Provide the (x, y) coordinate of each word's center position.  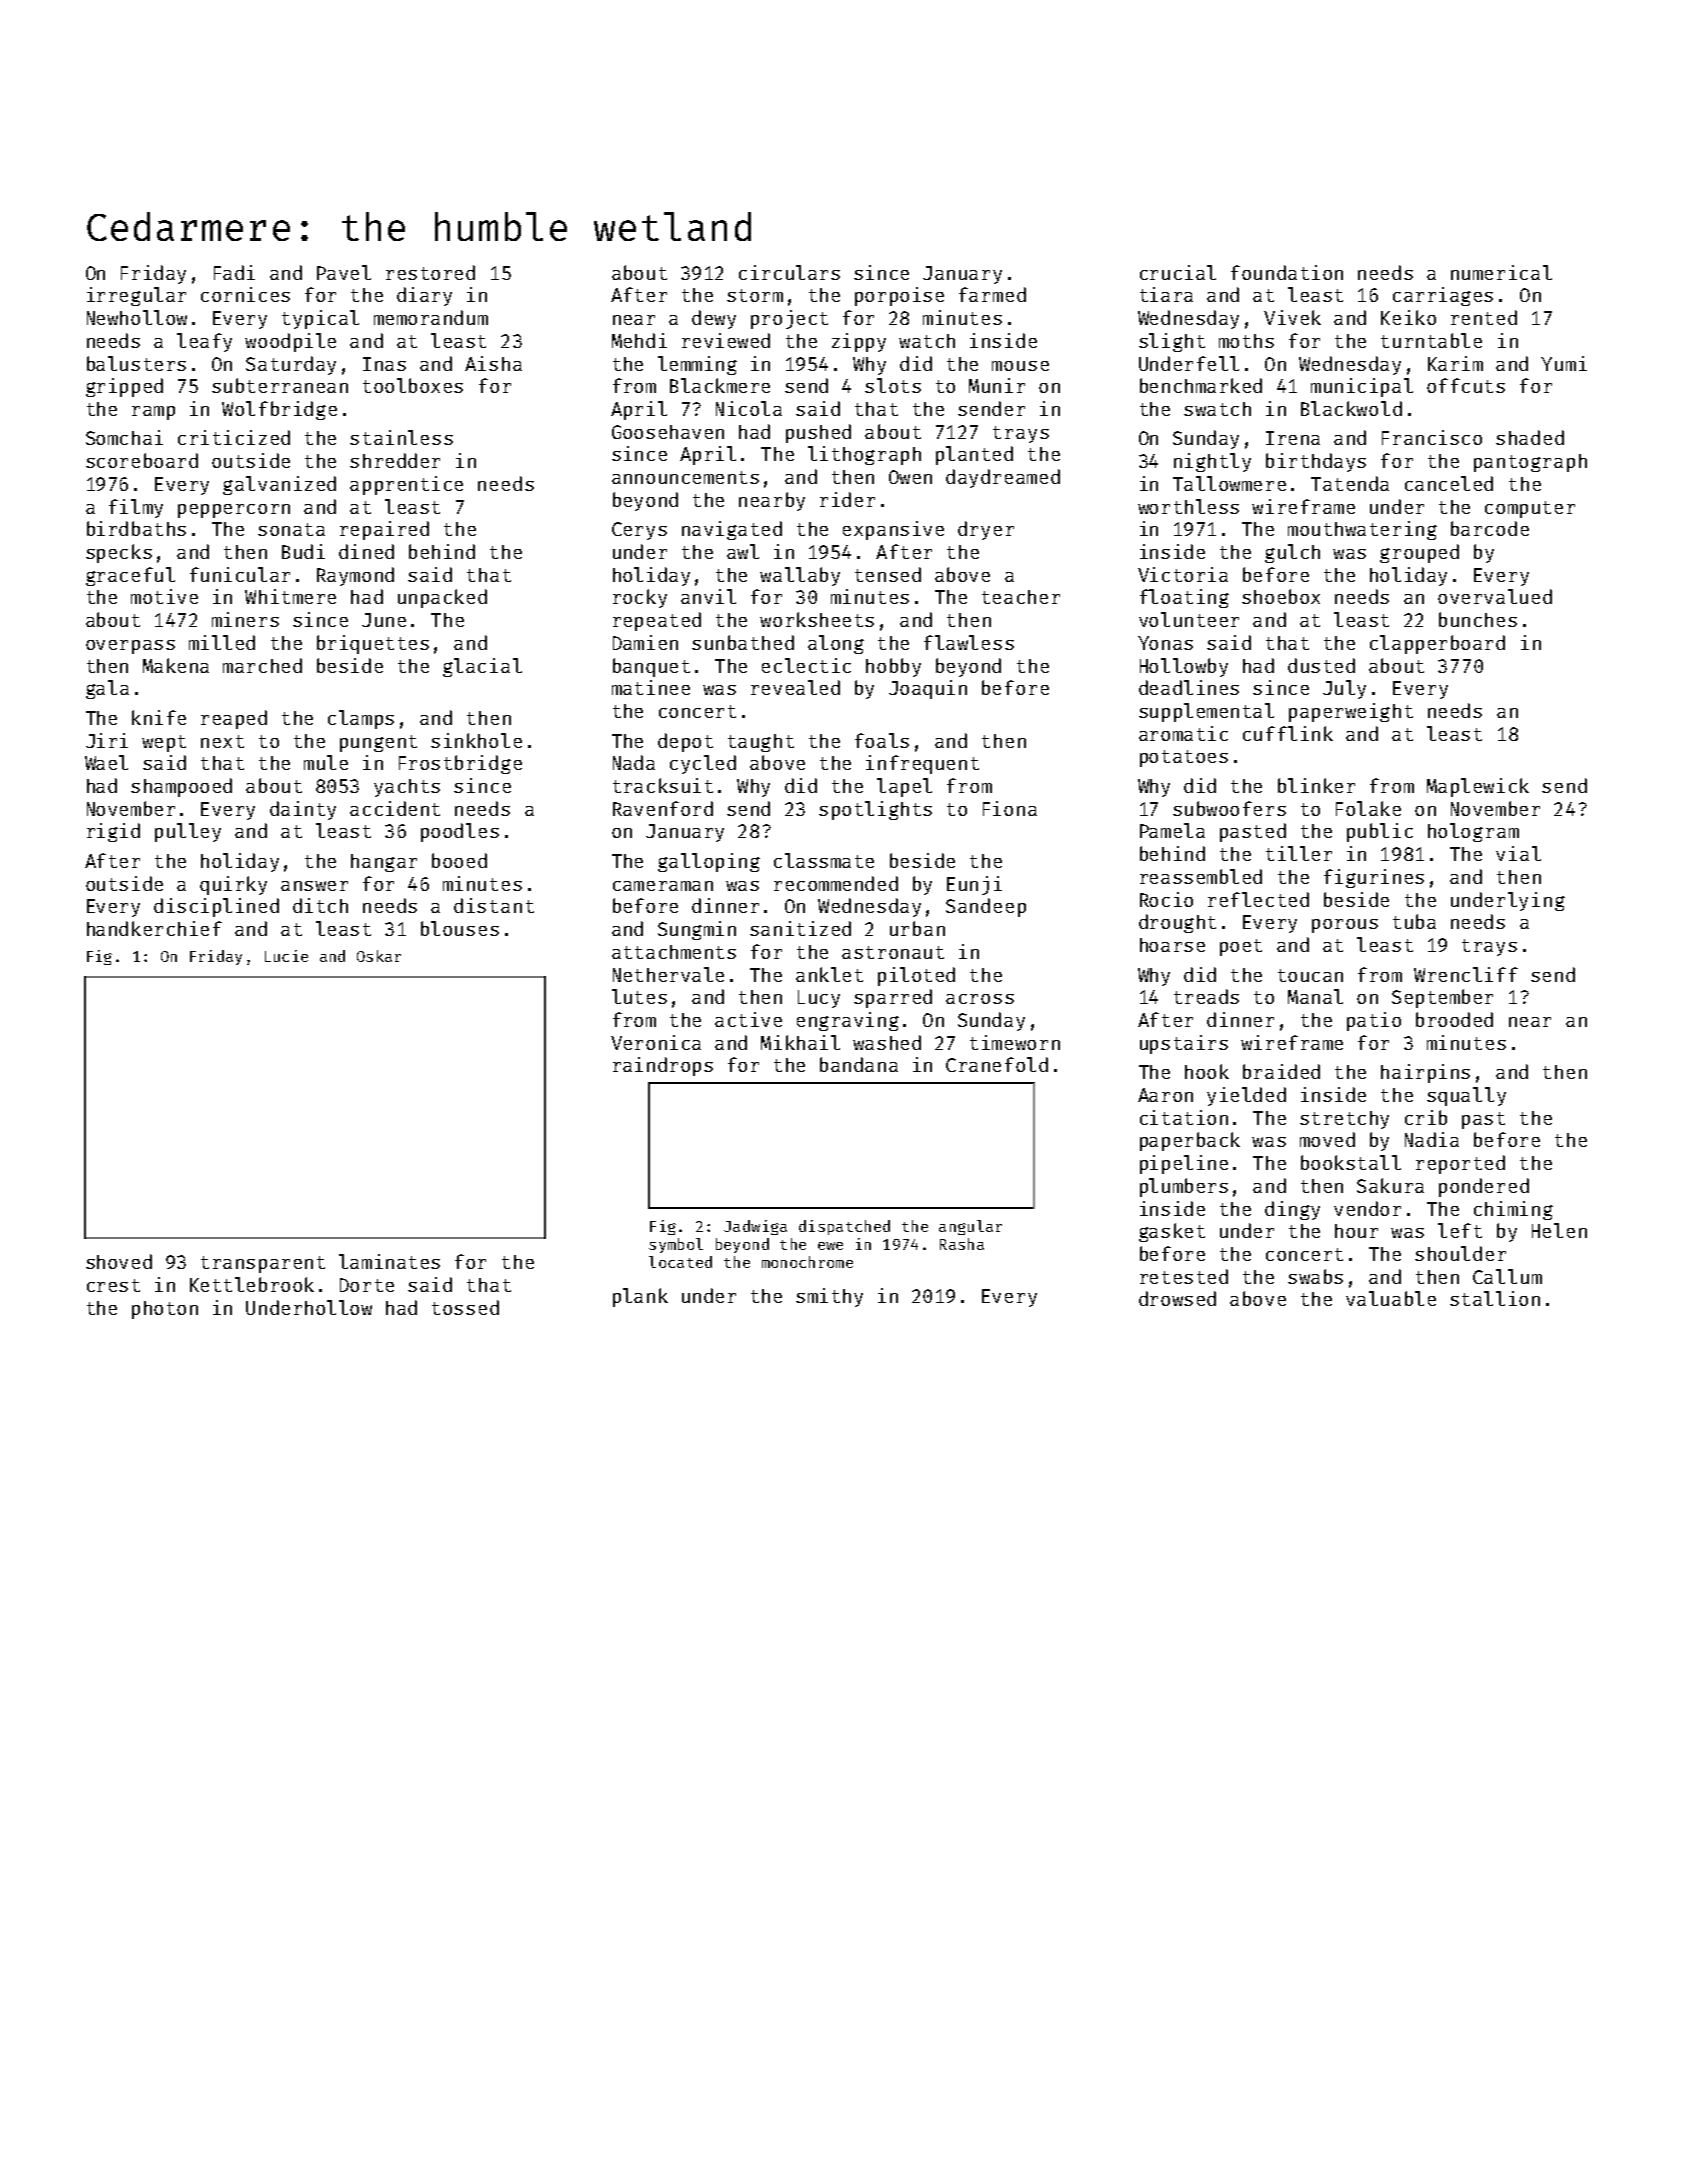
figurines (1374, 878)
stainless (401, 437)
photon (165, 1310)
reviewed (726, 340)
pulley (188, 832)
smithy (829, 1297)
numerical (1501, 272)
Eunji (974, 885)
